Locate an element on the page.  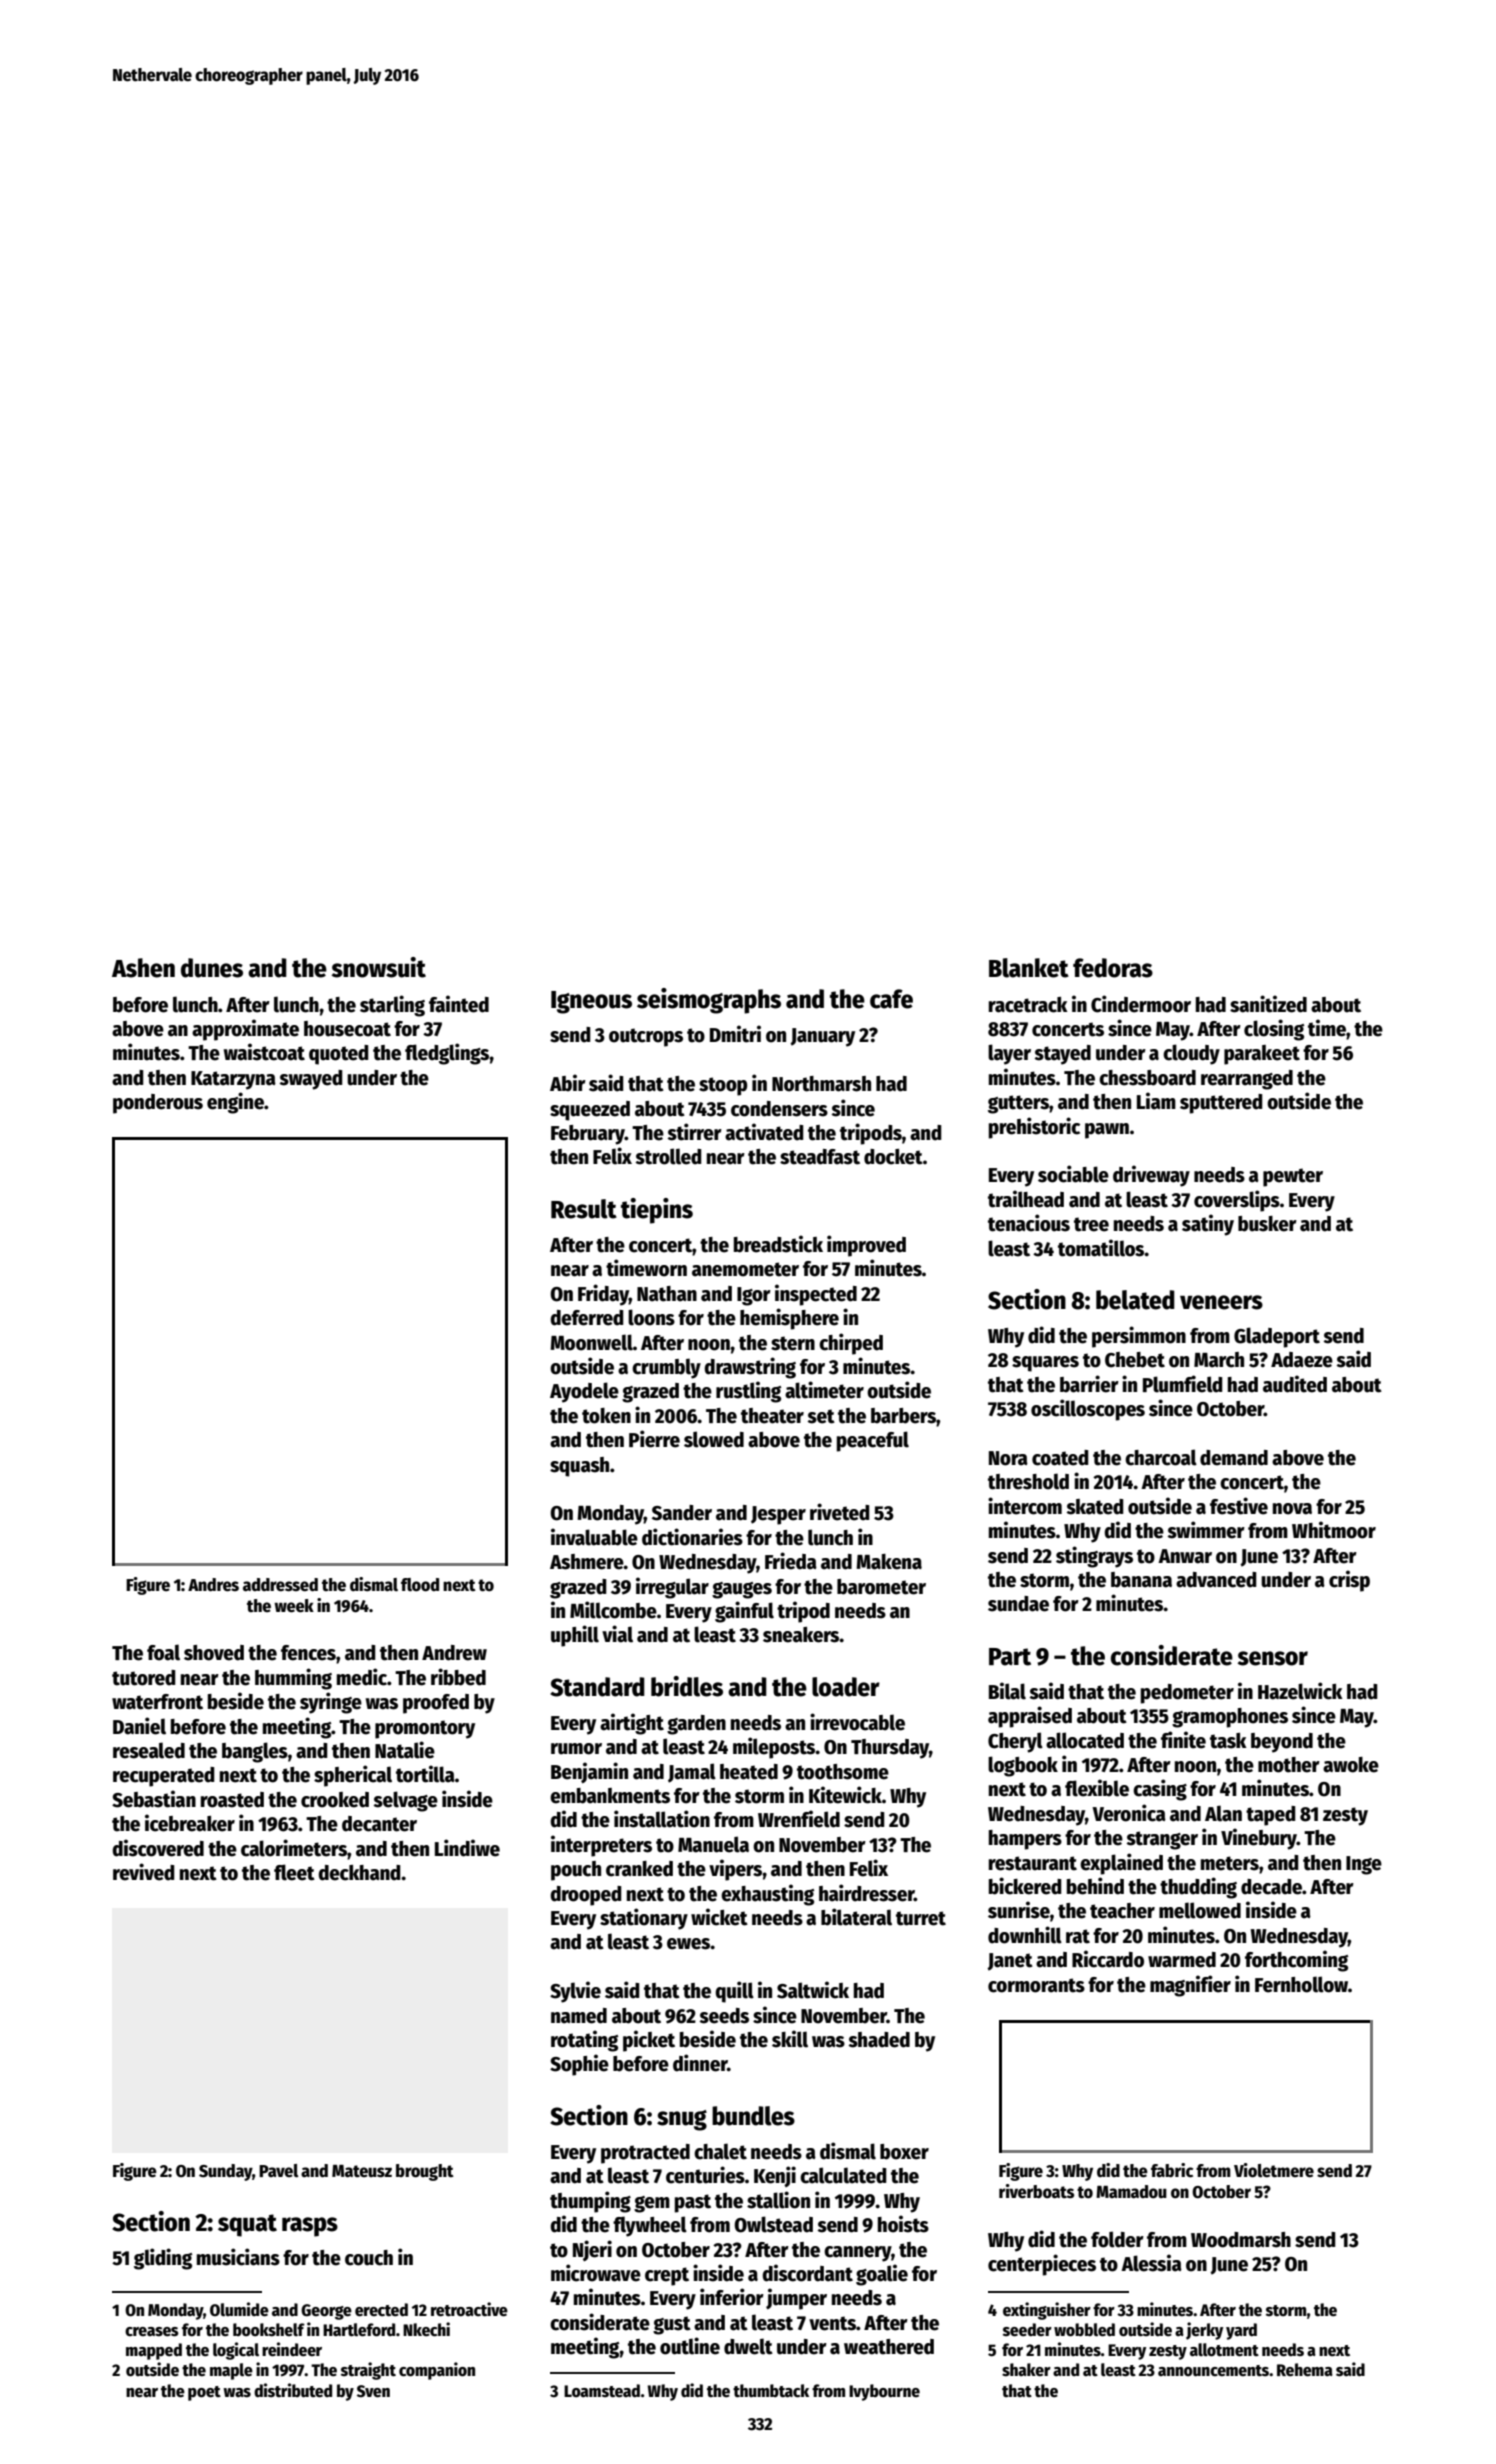
deferred is located at coordinates (587, 1318).
